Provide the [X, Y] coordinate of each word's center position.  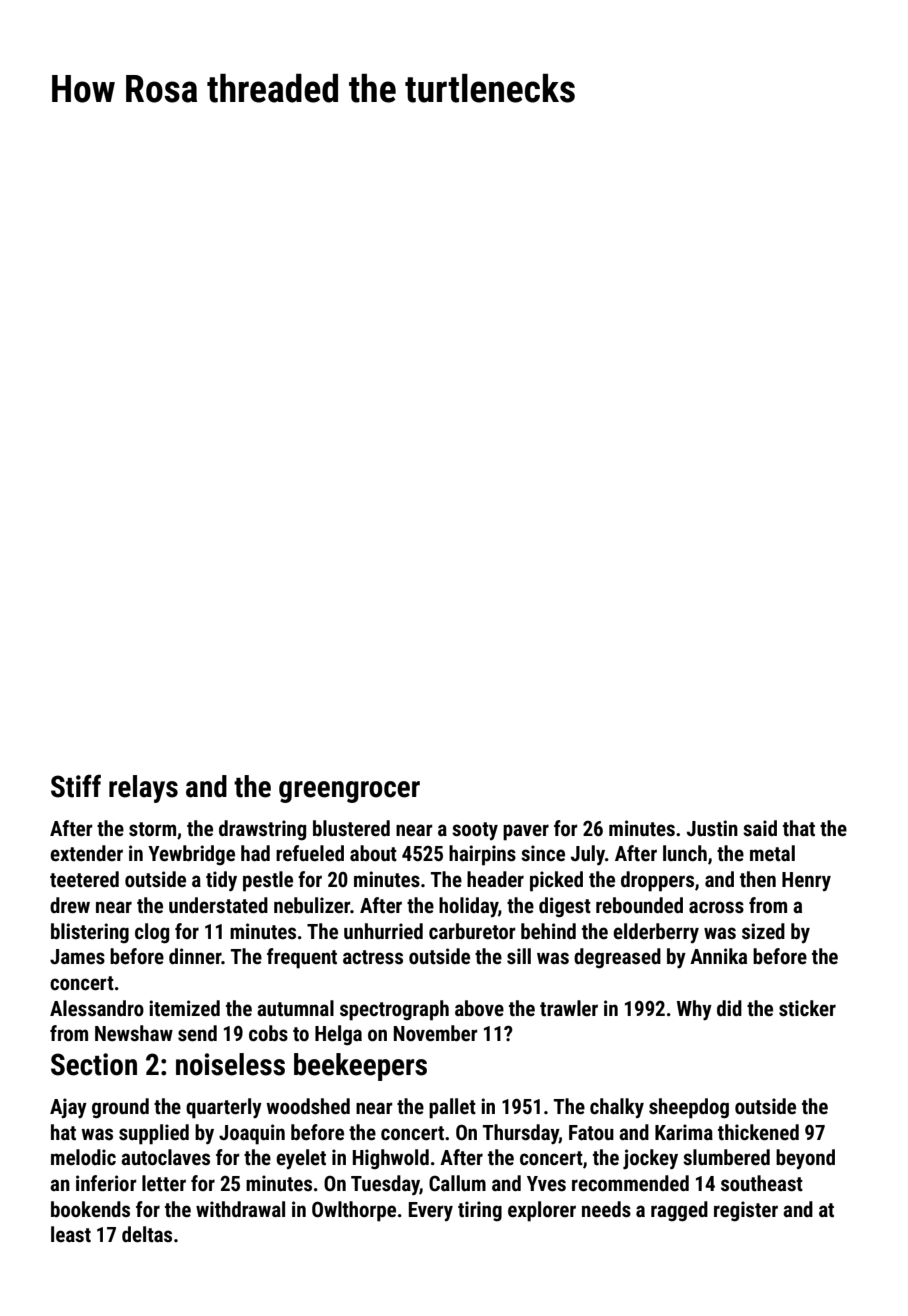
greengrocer [349, 792]
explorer [542, 1211]
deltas [147, 1234]
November [436, 1033]
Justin [712, 828]
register [746, 1211]
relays [143, 789]
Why [694, 1010]
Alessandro [97, 1008]
